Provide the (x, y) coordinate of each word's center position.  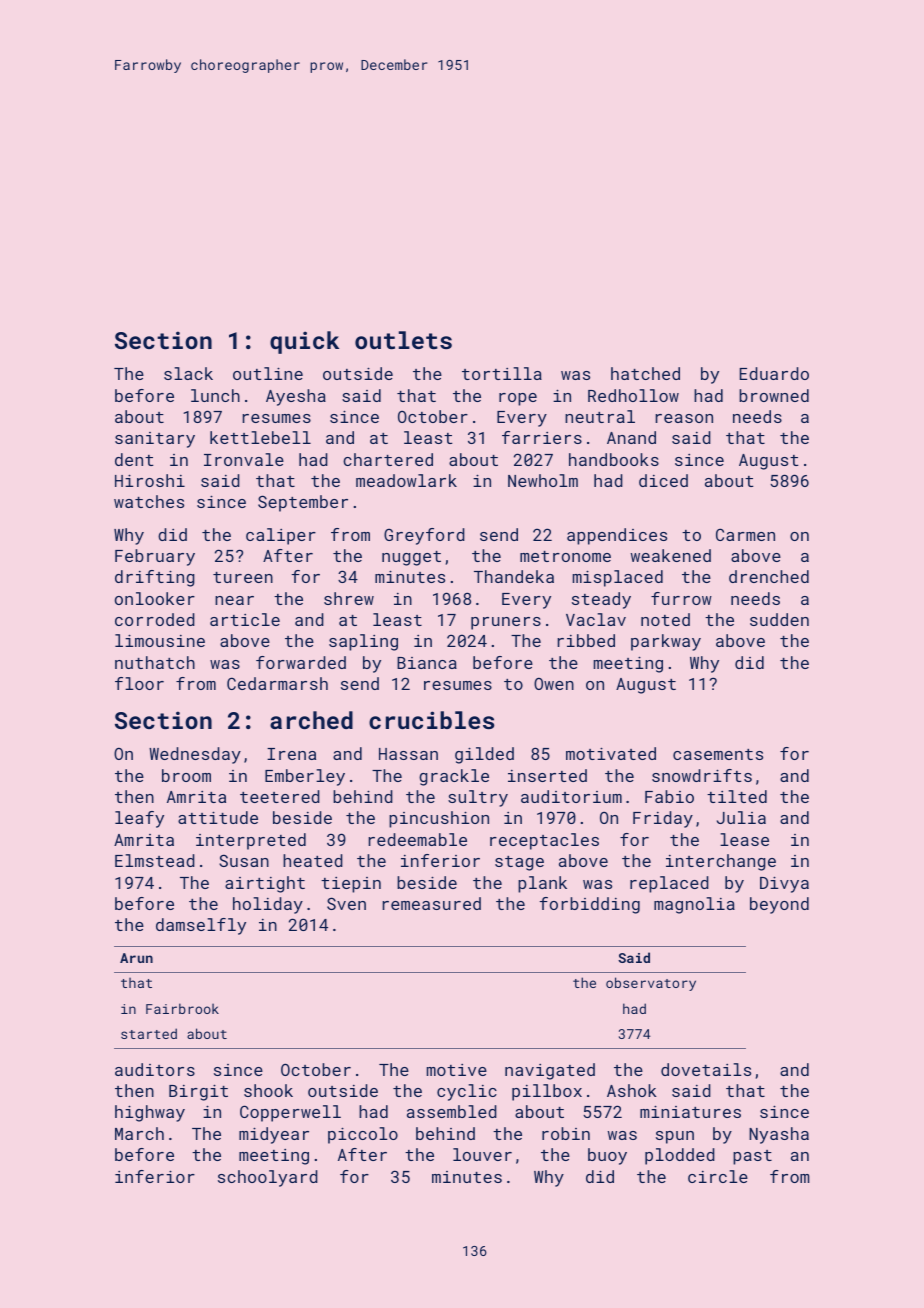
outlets (403, 340)
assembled (452, 1111)
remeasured (431, 903)
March (139, 1133)
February (155, 557)
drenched (769, 576)
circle (718, 1176)
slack (188, 373)
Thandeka (514, 576)
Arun (136, 958)
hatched (645, 373)
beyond (779, 905)
